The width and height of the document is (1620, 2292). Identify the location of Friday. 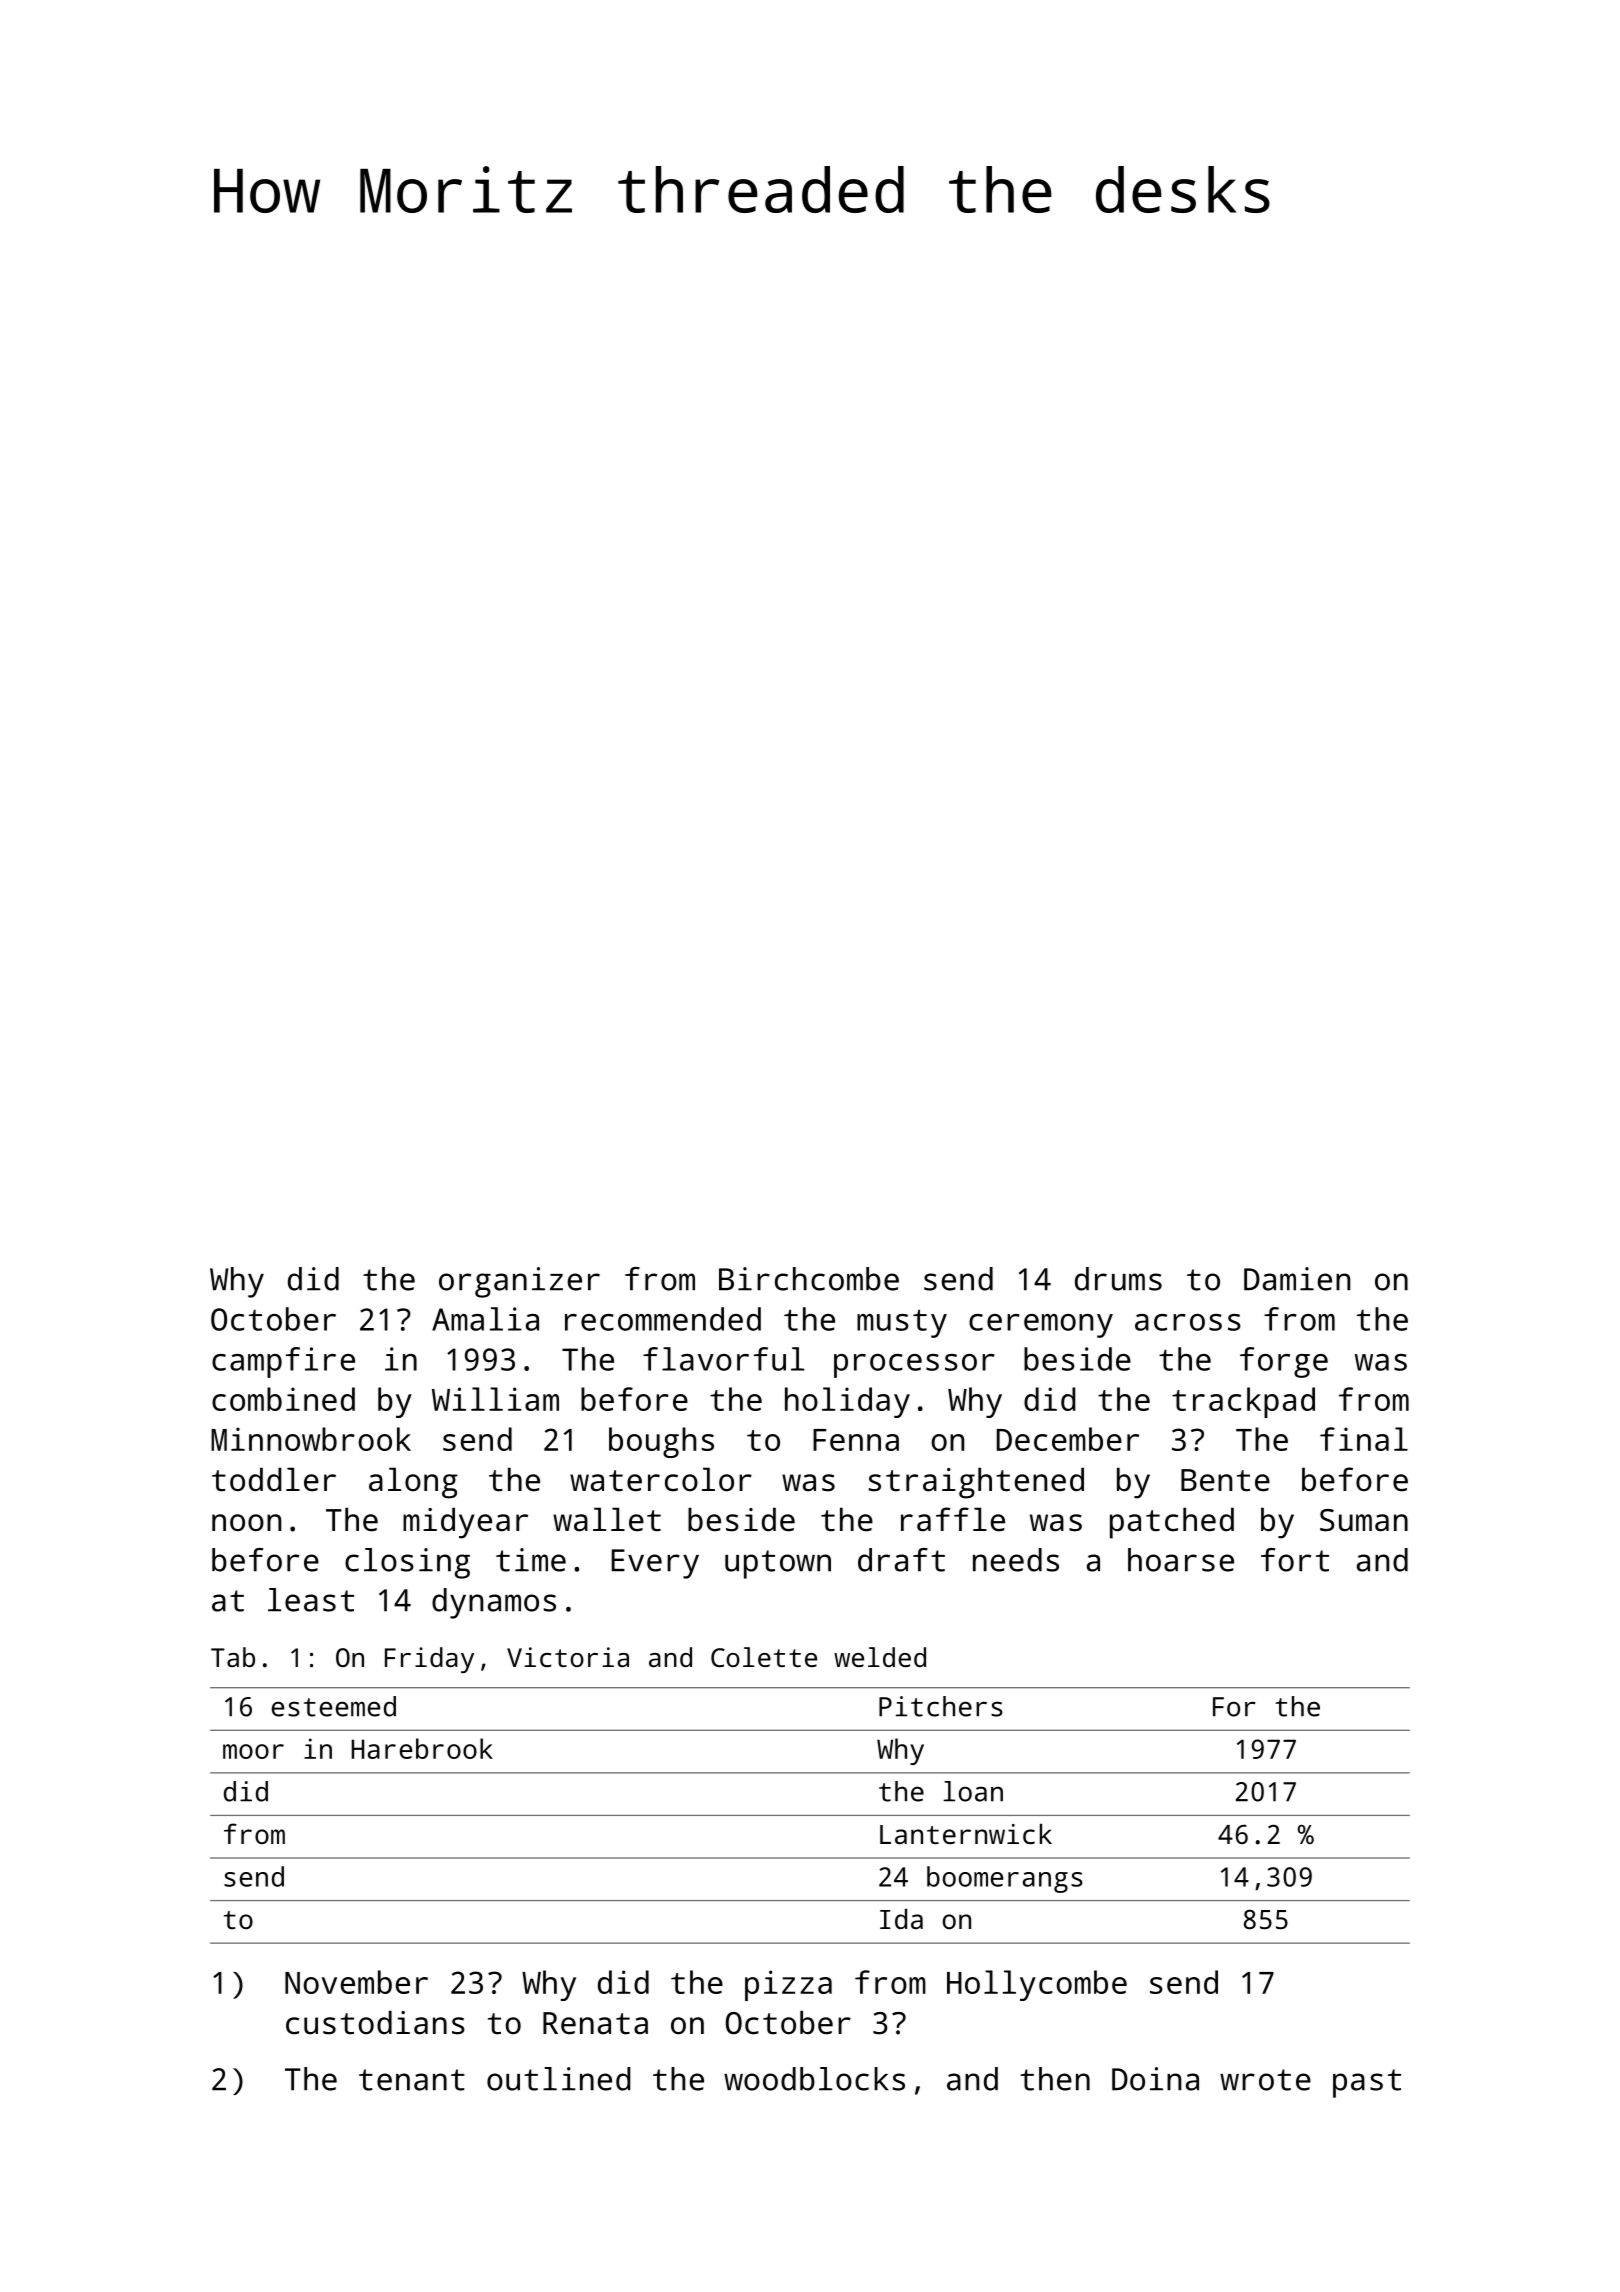
(429, 1660).
